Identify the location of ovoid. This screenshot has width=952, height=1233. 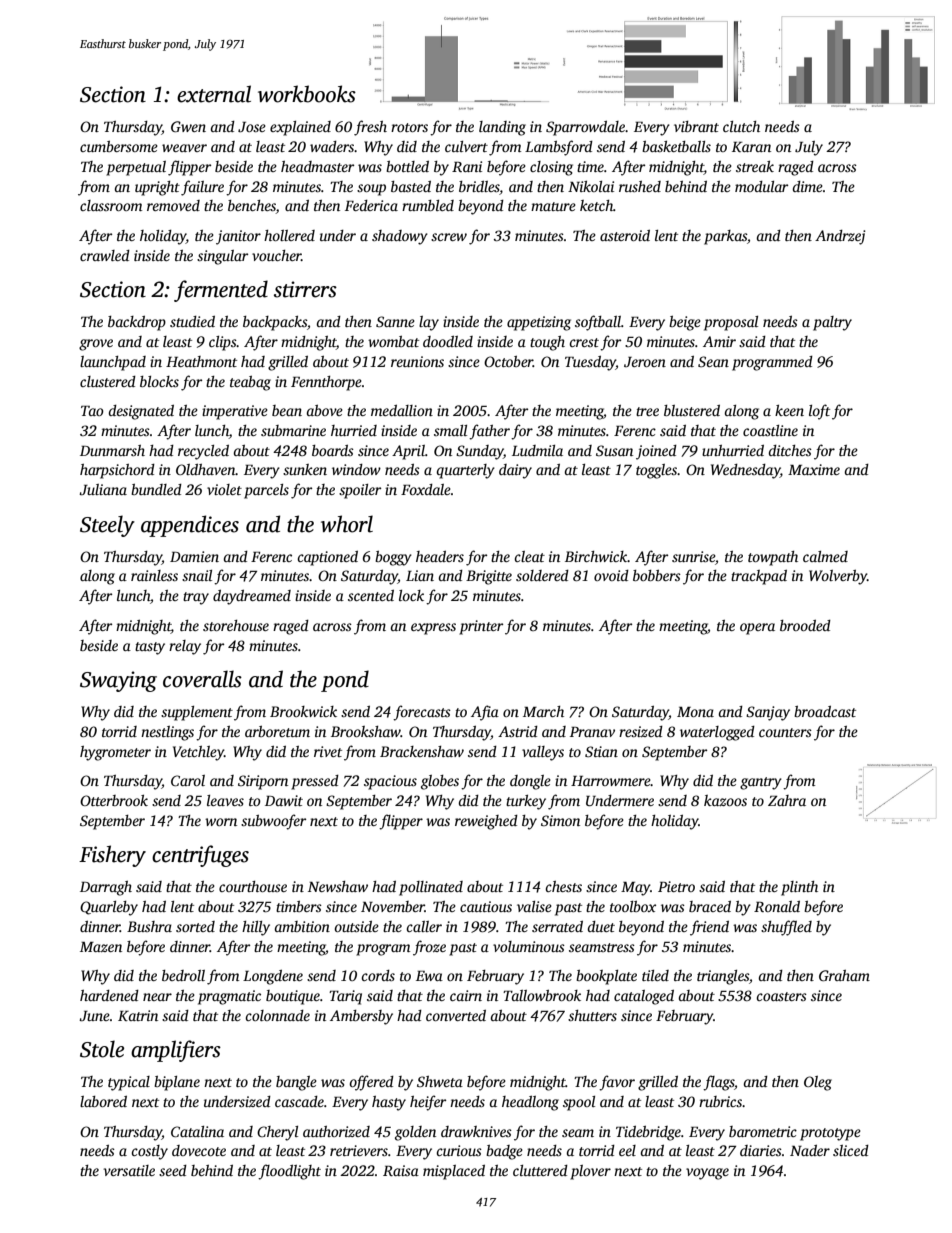
(611, 575).
